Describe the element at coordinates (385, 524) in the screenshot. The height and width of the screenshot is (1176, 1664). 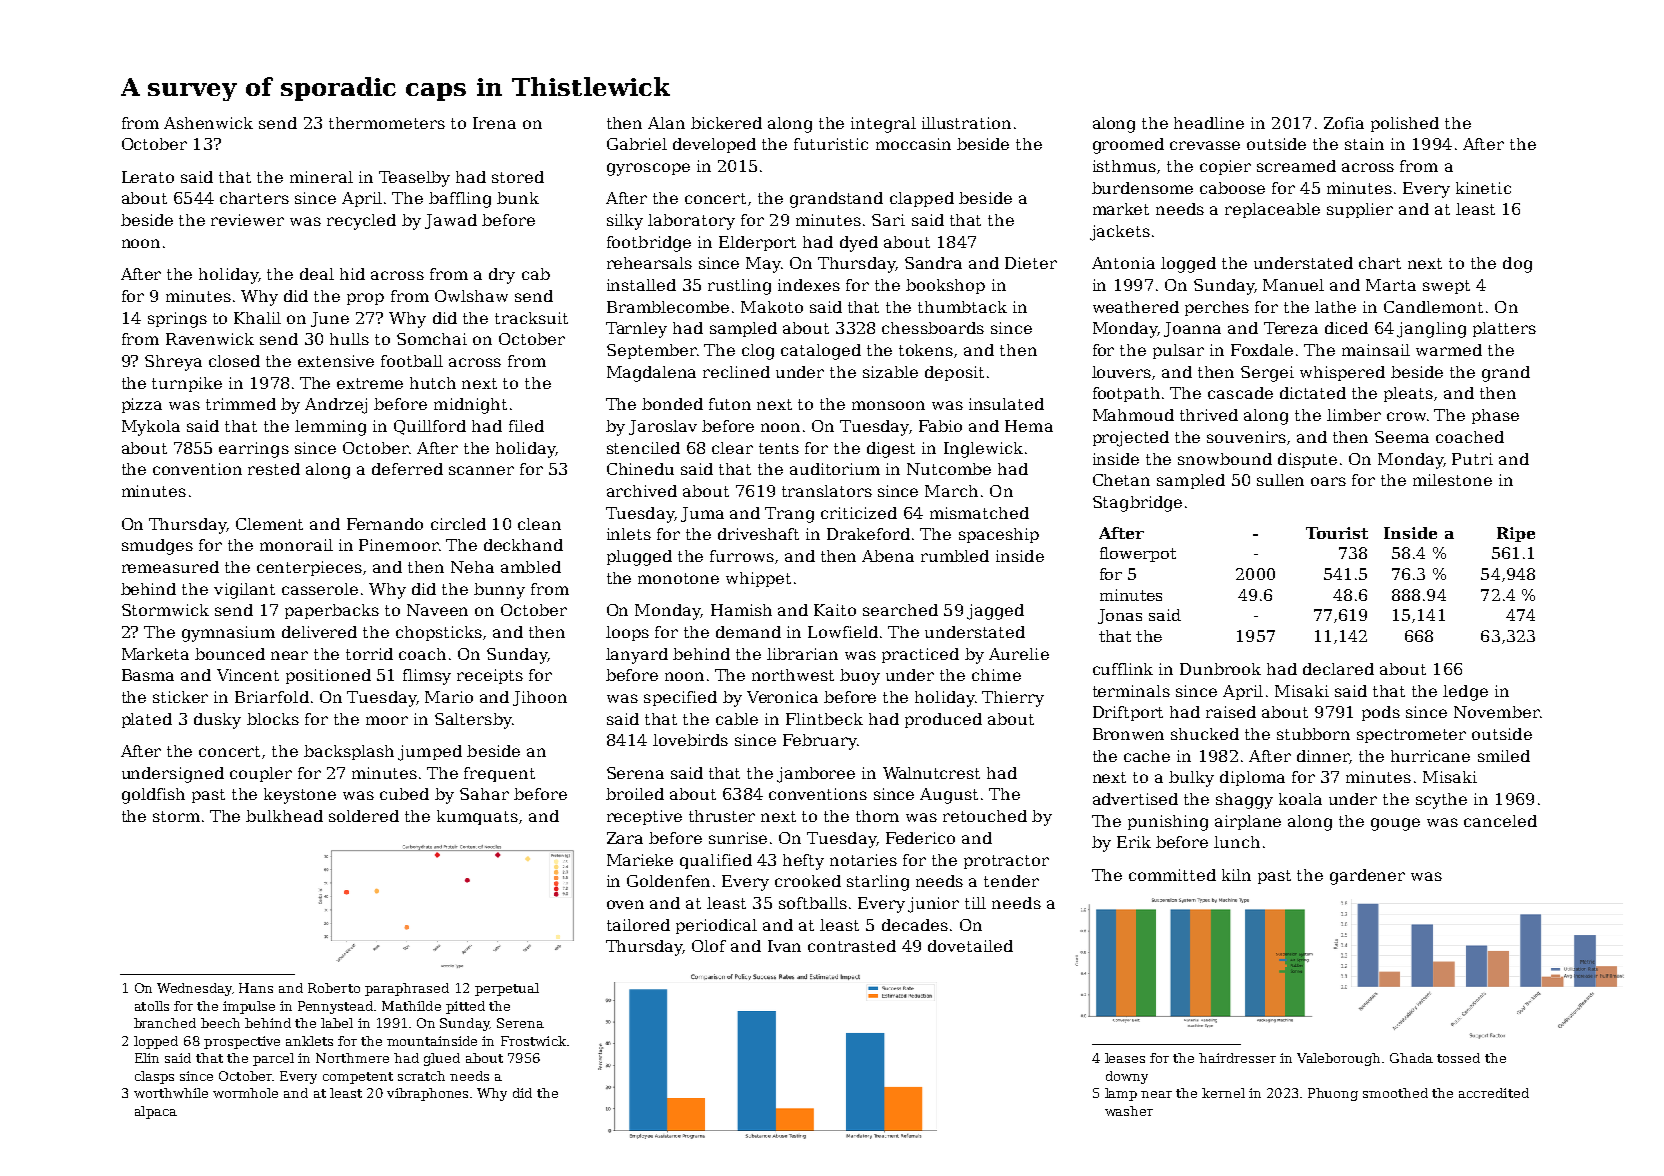
I see `Fernando` at that location.
